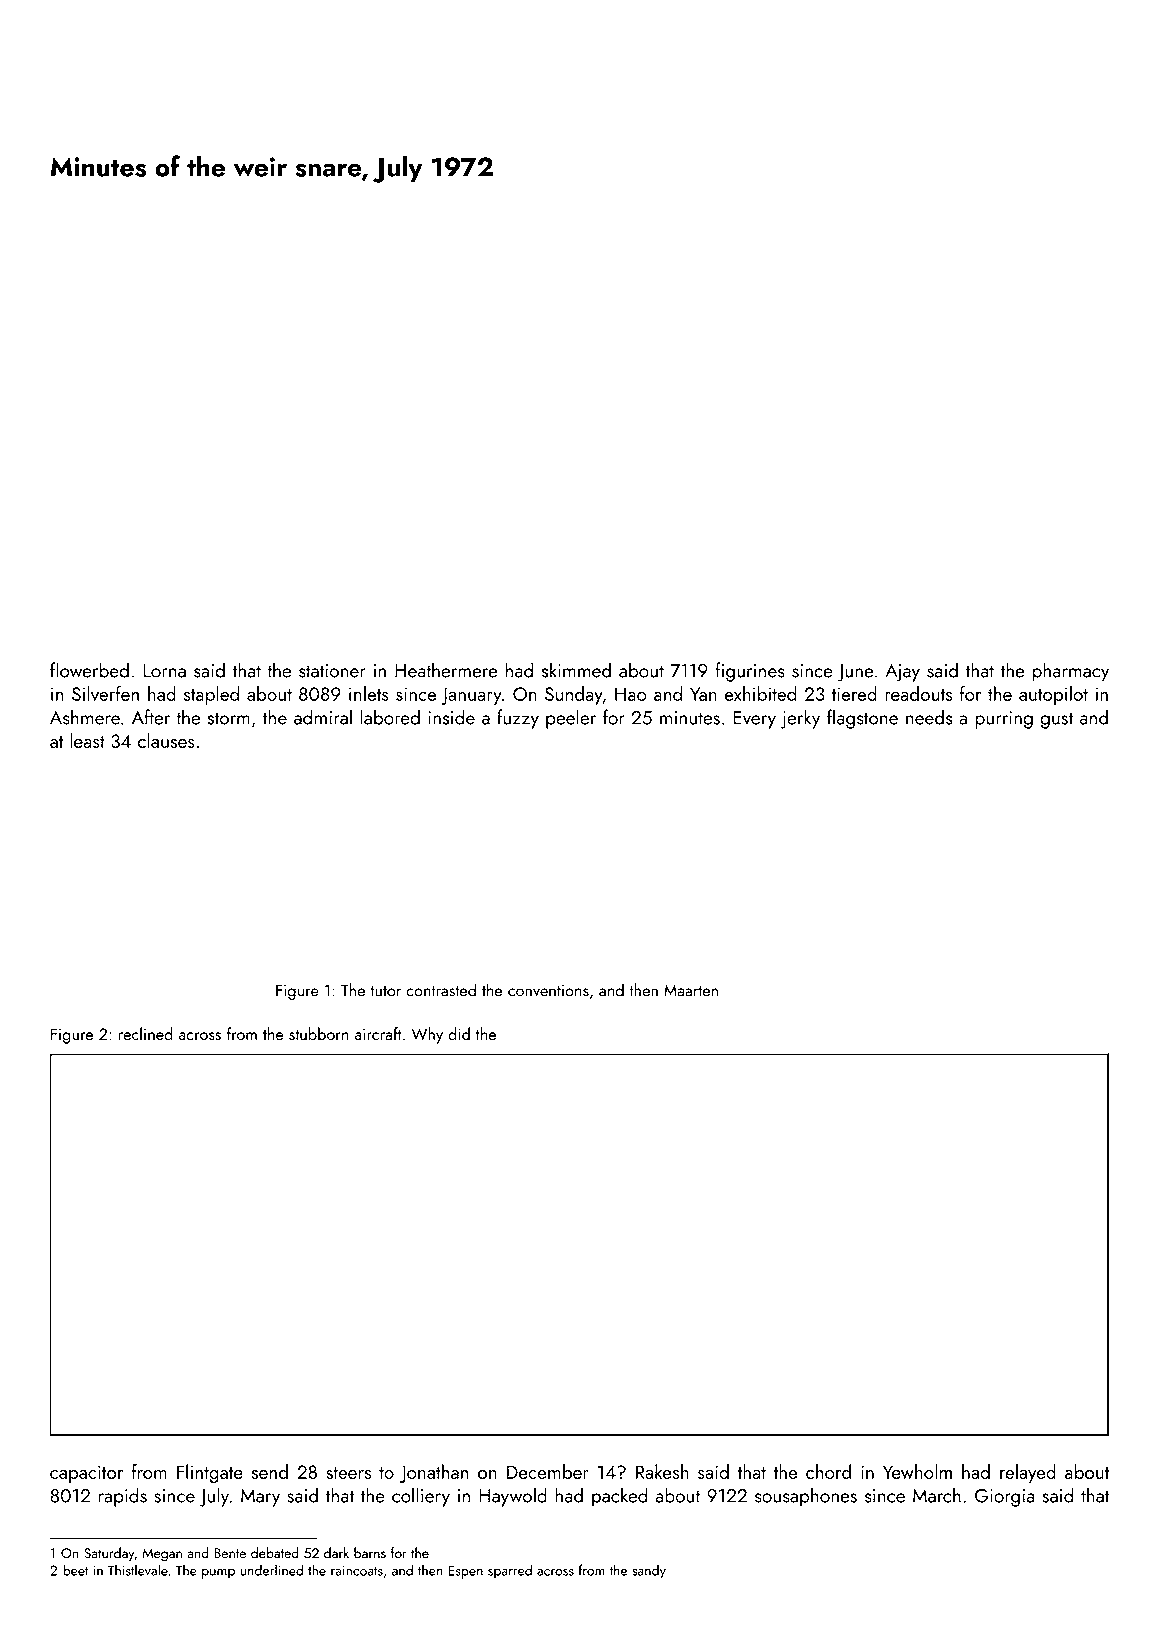 Image resolution: width=1159 pixels, height=1639 pixels. Describe the element at coordinates (87, 740) in the screenshot. I see `least` at that location.
